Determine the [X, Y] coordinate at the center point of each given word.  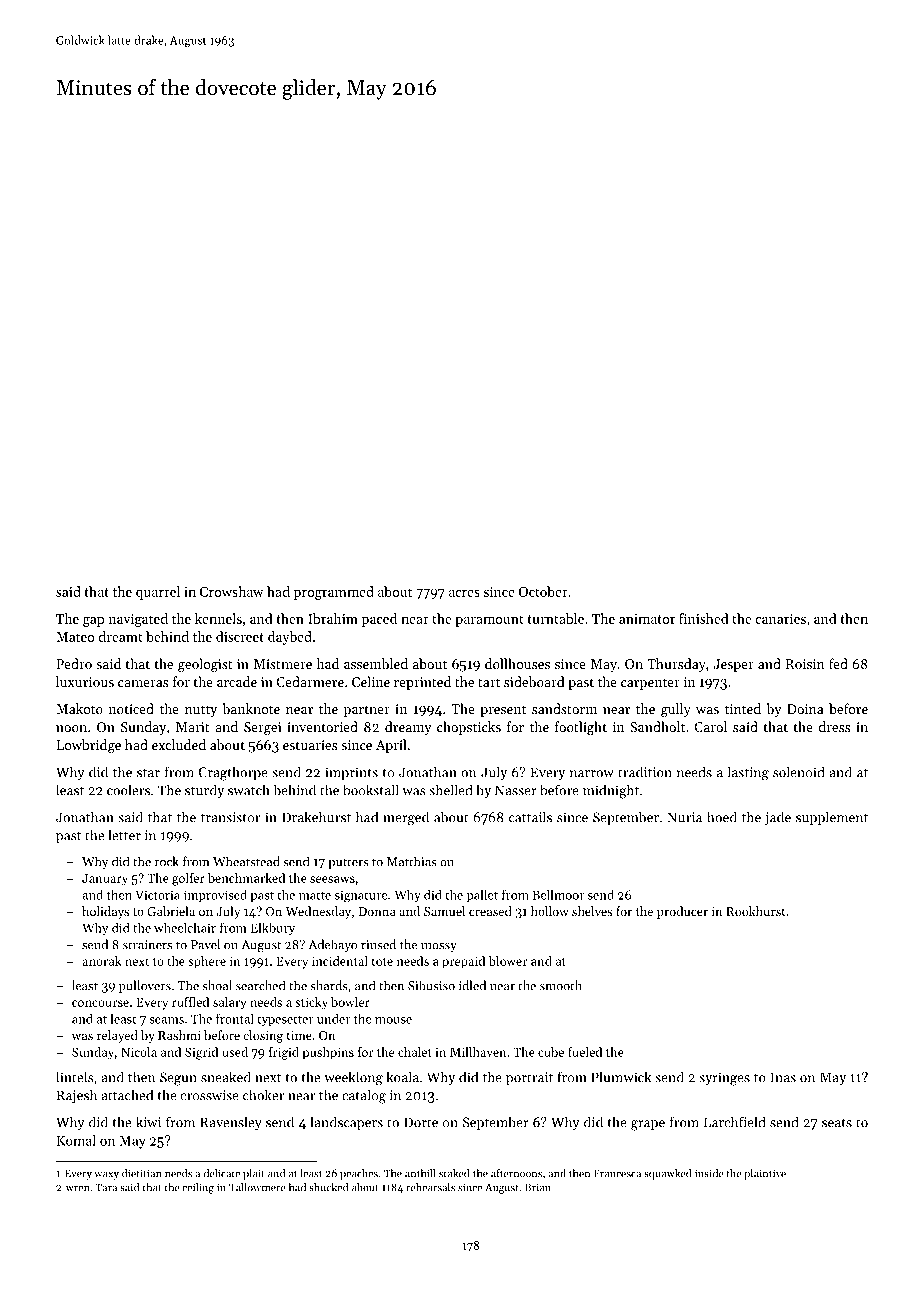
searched [260, 985]
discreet [240, 636]
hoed [722, 817]
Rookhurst [756, 911]
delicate [222, 1173]
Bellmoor [558, 894]
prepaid [463, 962]
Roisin [805, 664]
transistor [230, 817]
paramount [489, 621]
